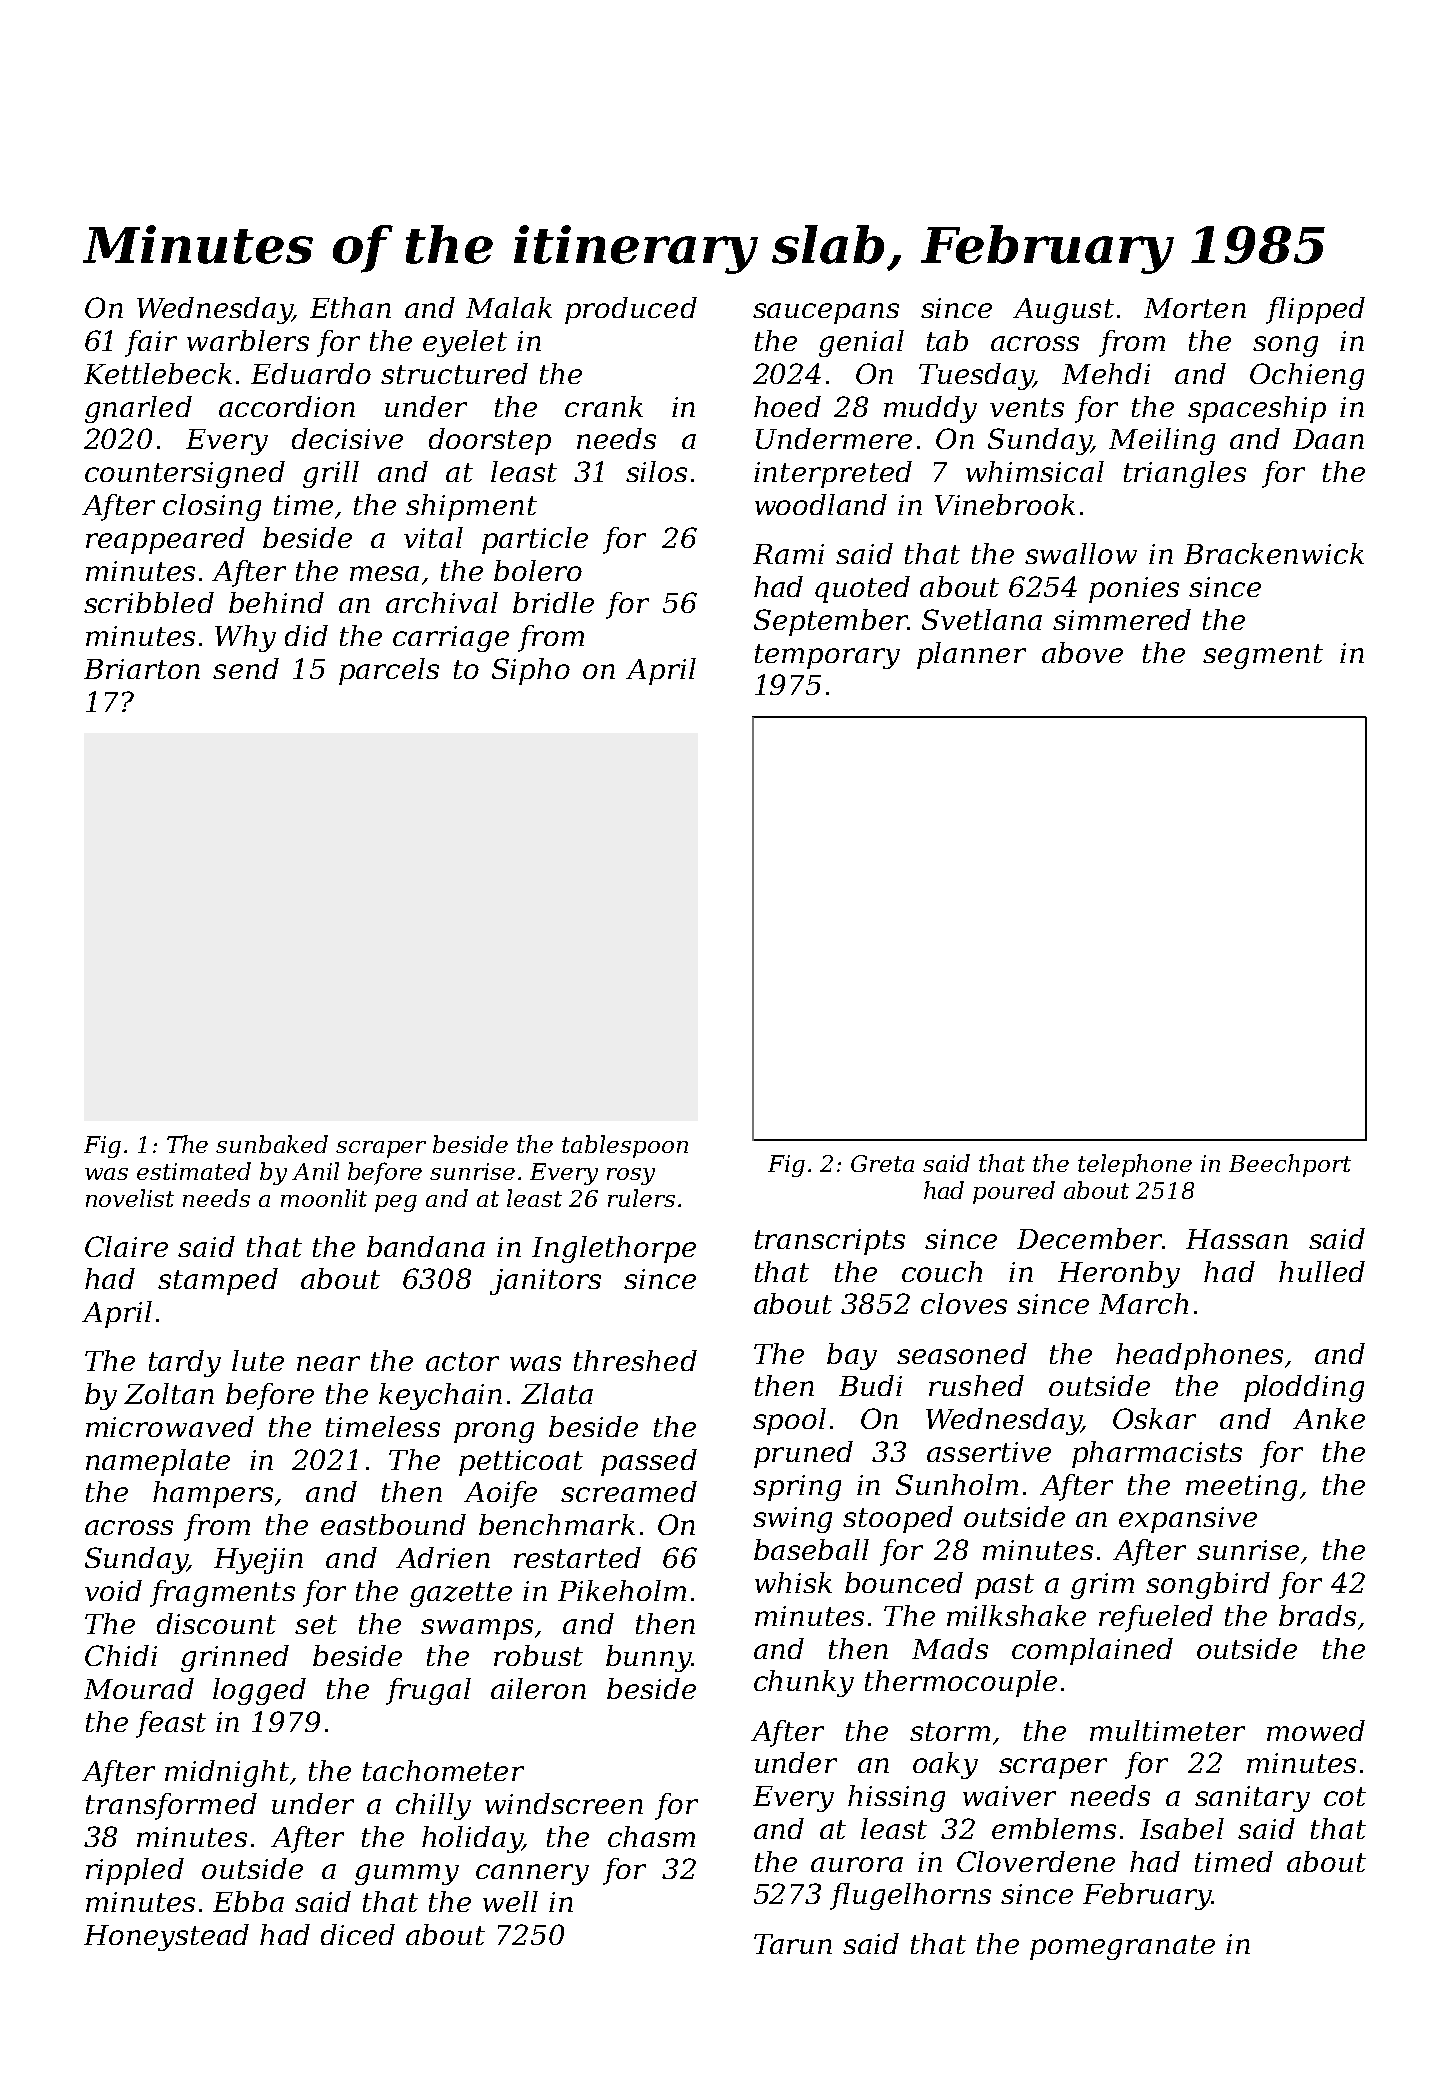  I want to click on silos, so click(656, 471).
